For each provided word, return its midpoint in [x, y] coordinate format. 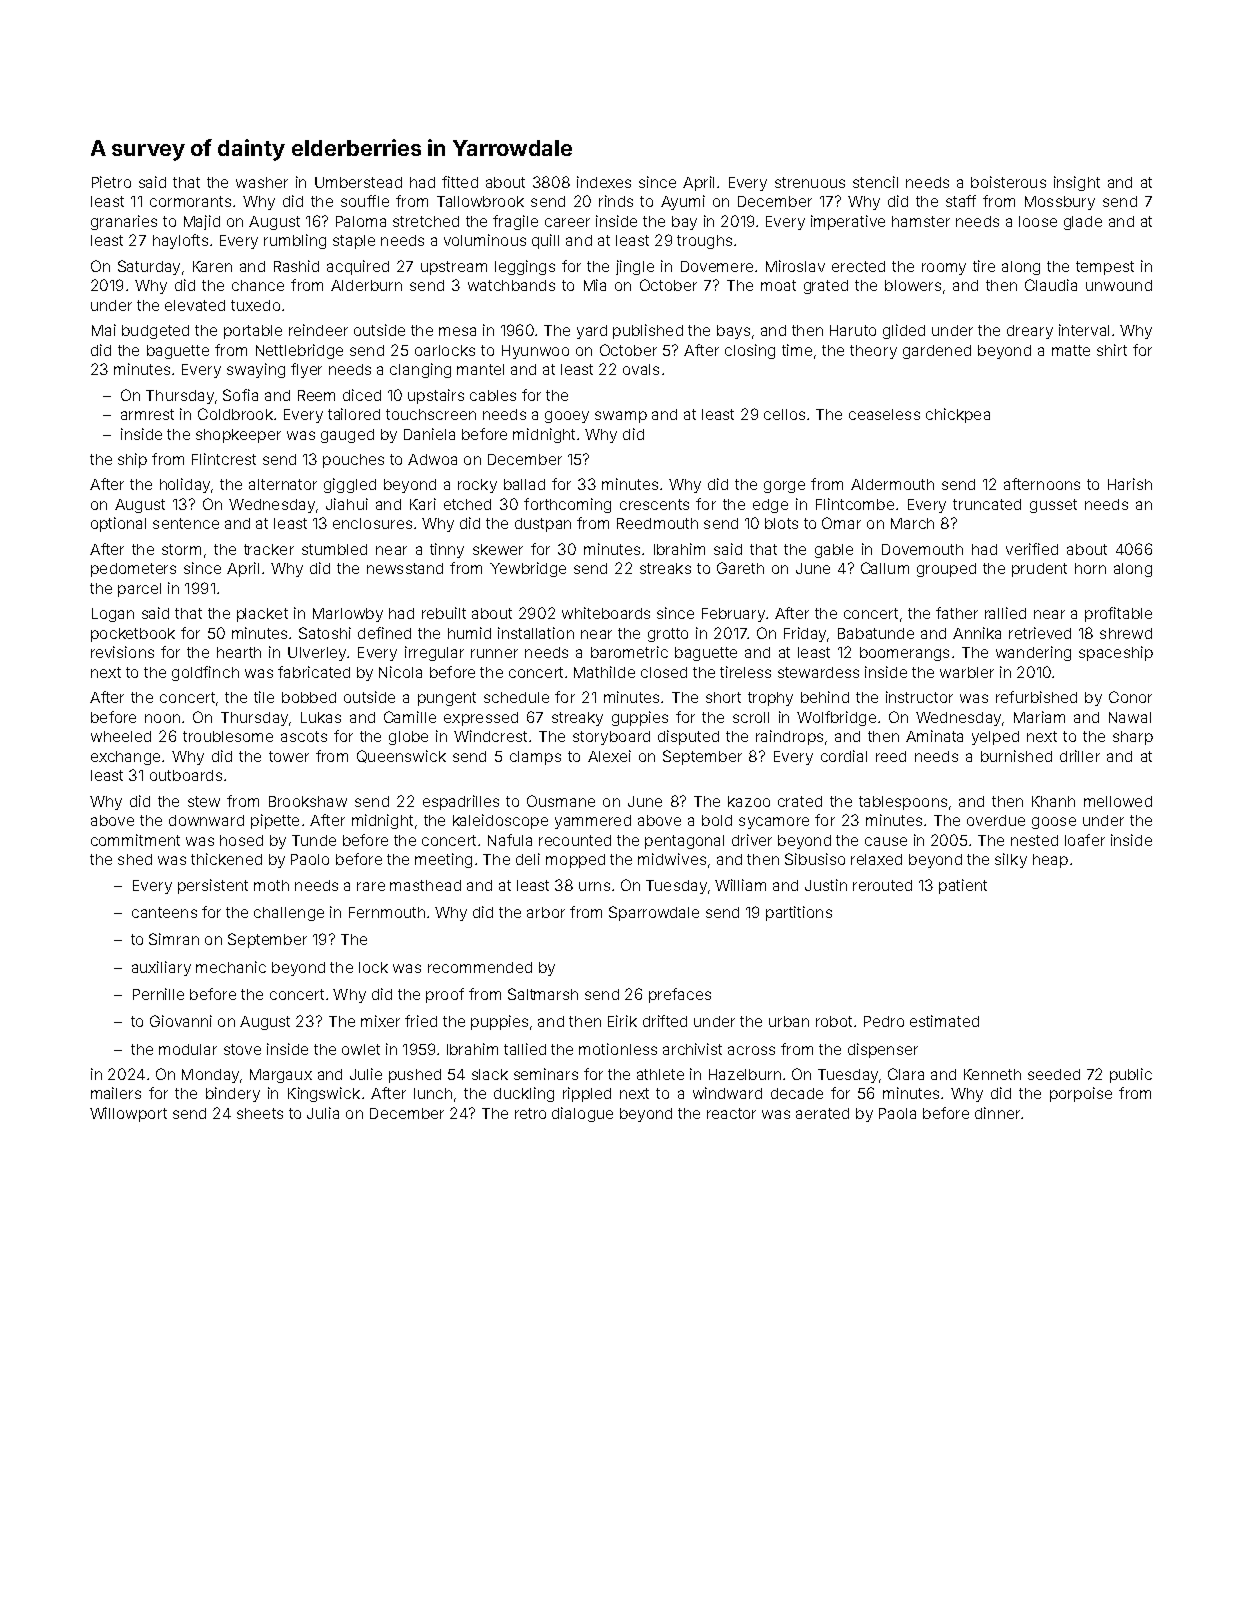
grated [826, 287]
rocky [477, 486]
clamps [535, 758]
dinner [997, 1113]
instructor [919, 697]
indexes [604, 182]
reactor [731, 1113]
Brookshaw [308, 801]
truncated [987, 504]
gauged [347, 436]
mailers [116, 1093]
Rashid [296, 266]
